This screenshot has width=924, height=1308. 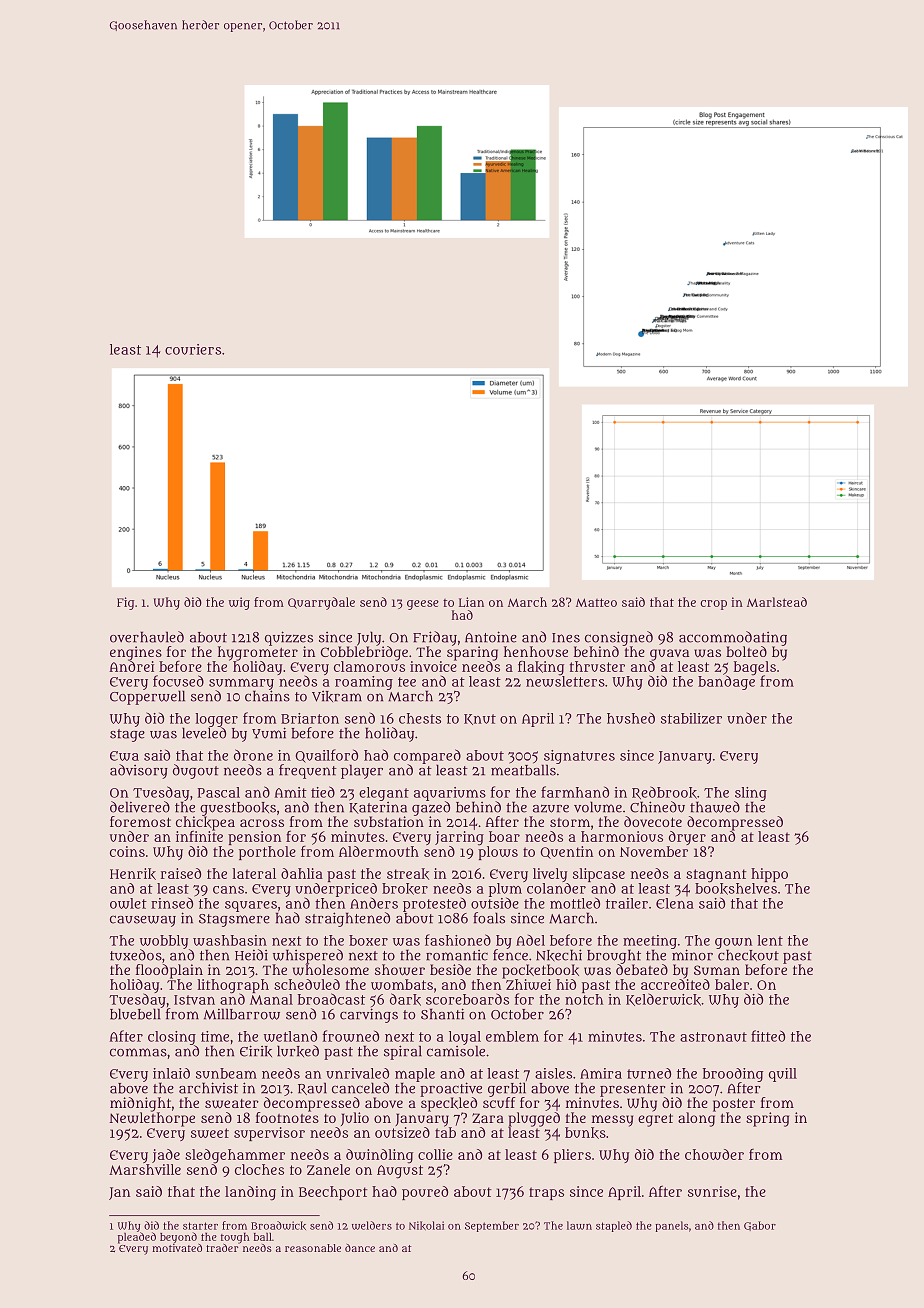 What do you see at coordinates (239, 603) in the screenshot?
I see `wig` at bounding box center [239, 603].
